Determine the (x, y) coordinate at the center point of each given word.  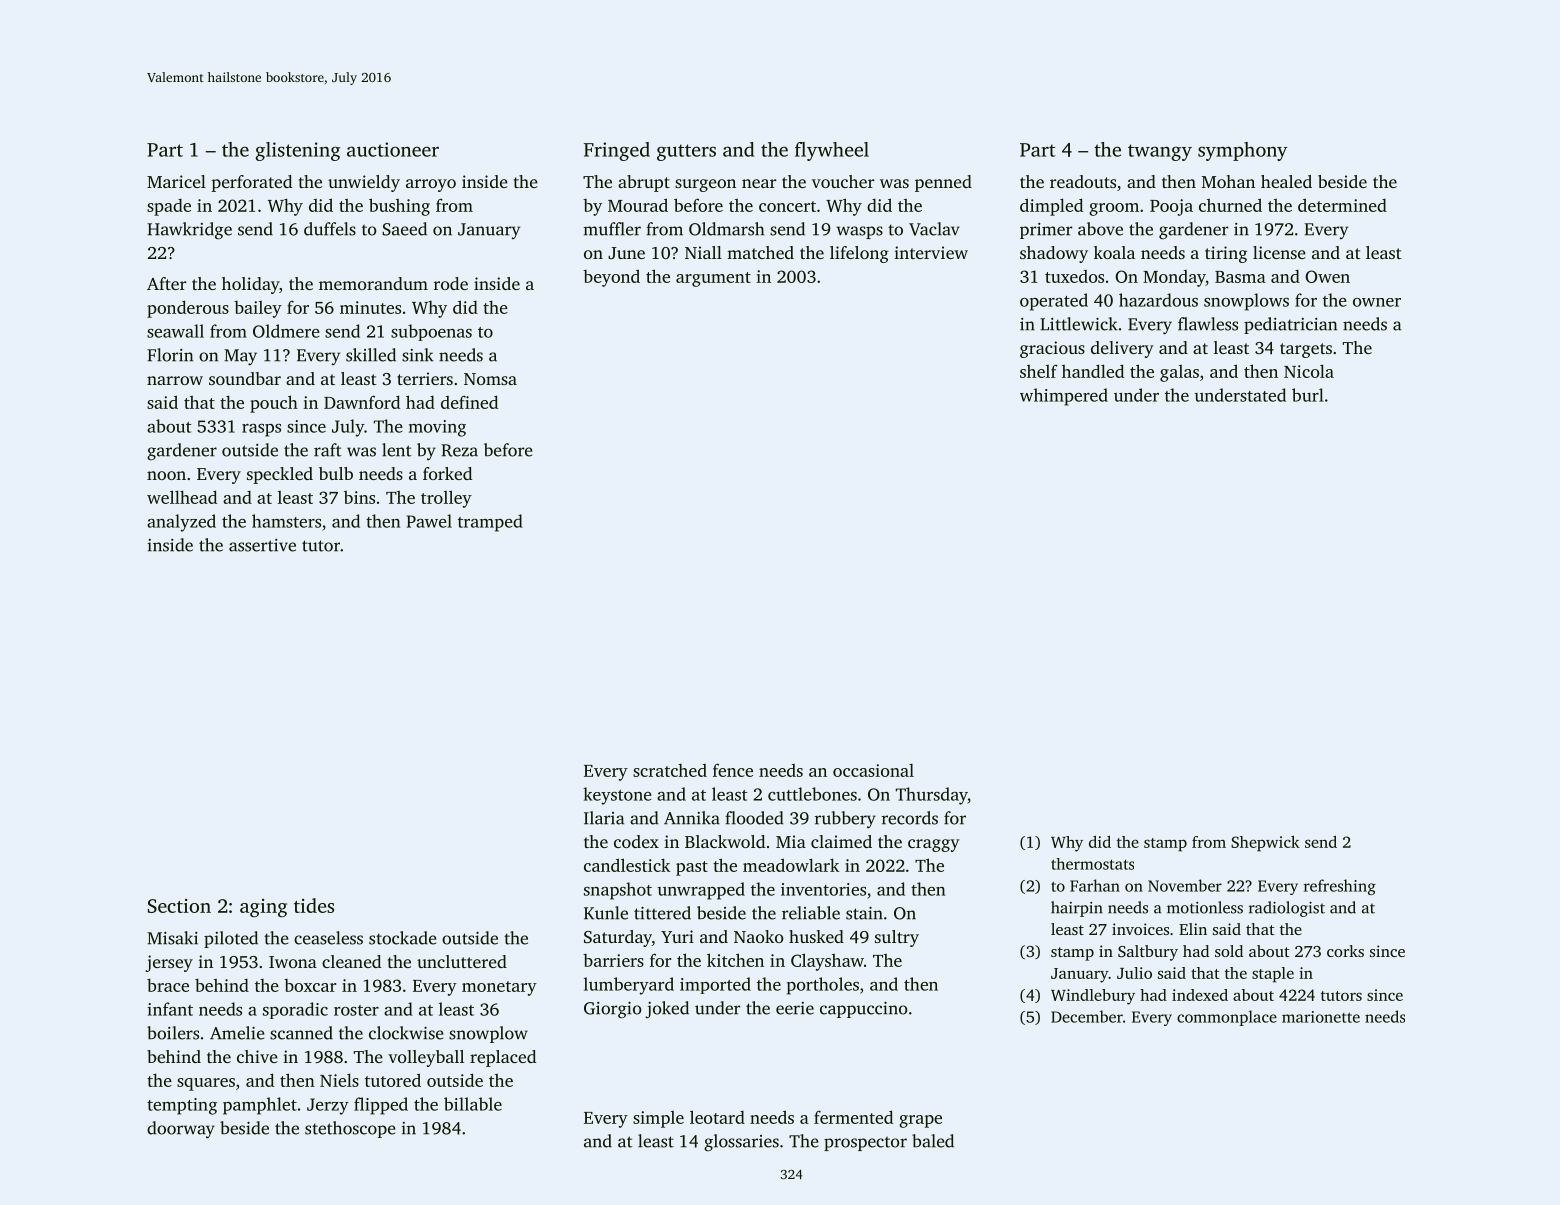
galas (1179, 373)
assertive (262, 545)
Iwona (293, 962)
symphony (1242, 151)
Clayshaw (827, 962)
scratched (670, 770)
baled (933, 1141)
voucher (843, 181)
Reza (459, 450)
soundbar (245, 378)
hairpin (1077, 909)
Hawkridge (189, 231)
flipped (381, 1106)
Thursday (932, 796)
